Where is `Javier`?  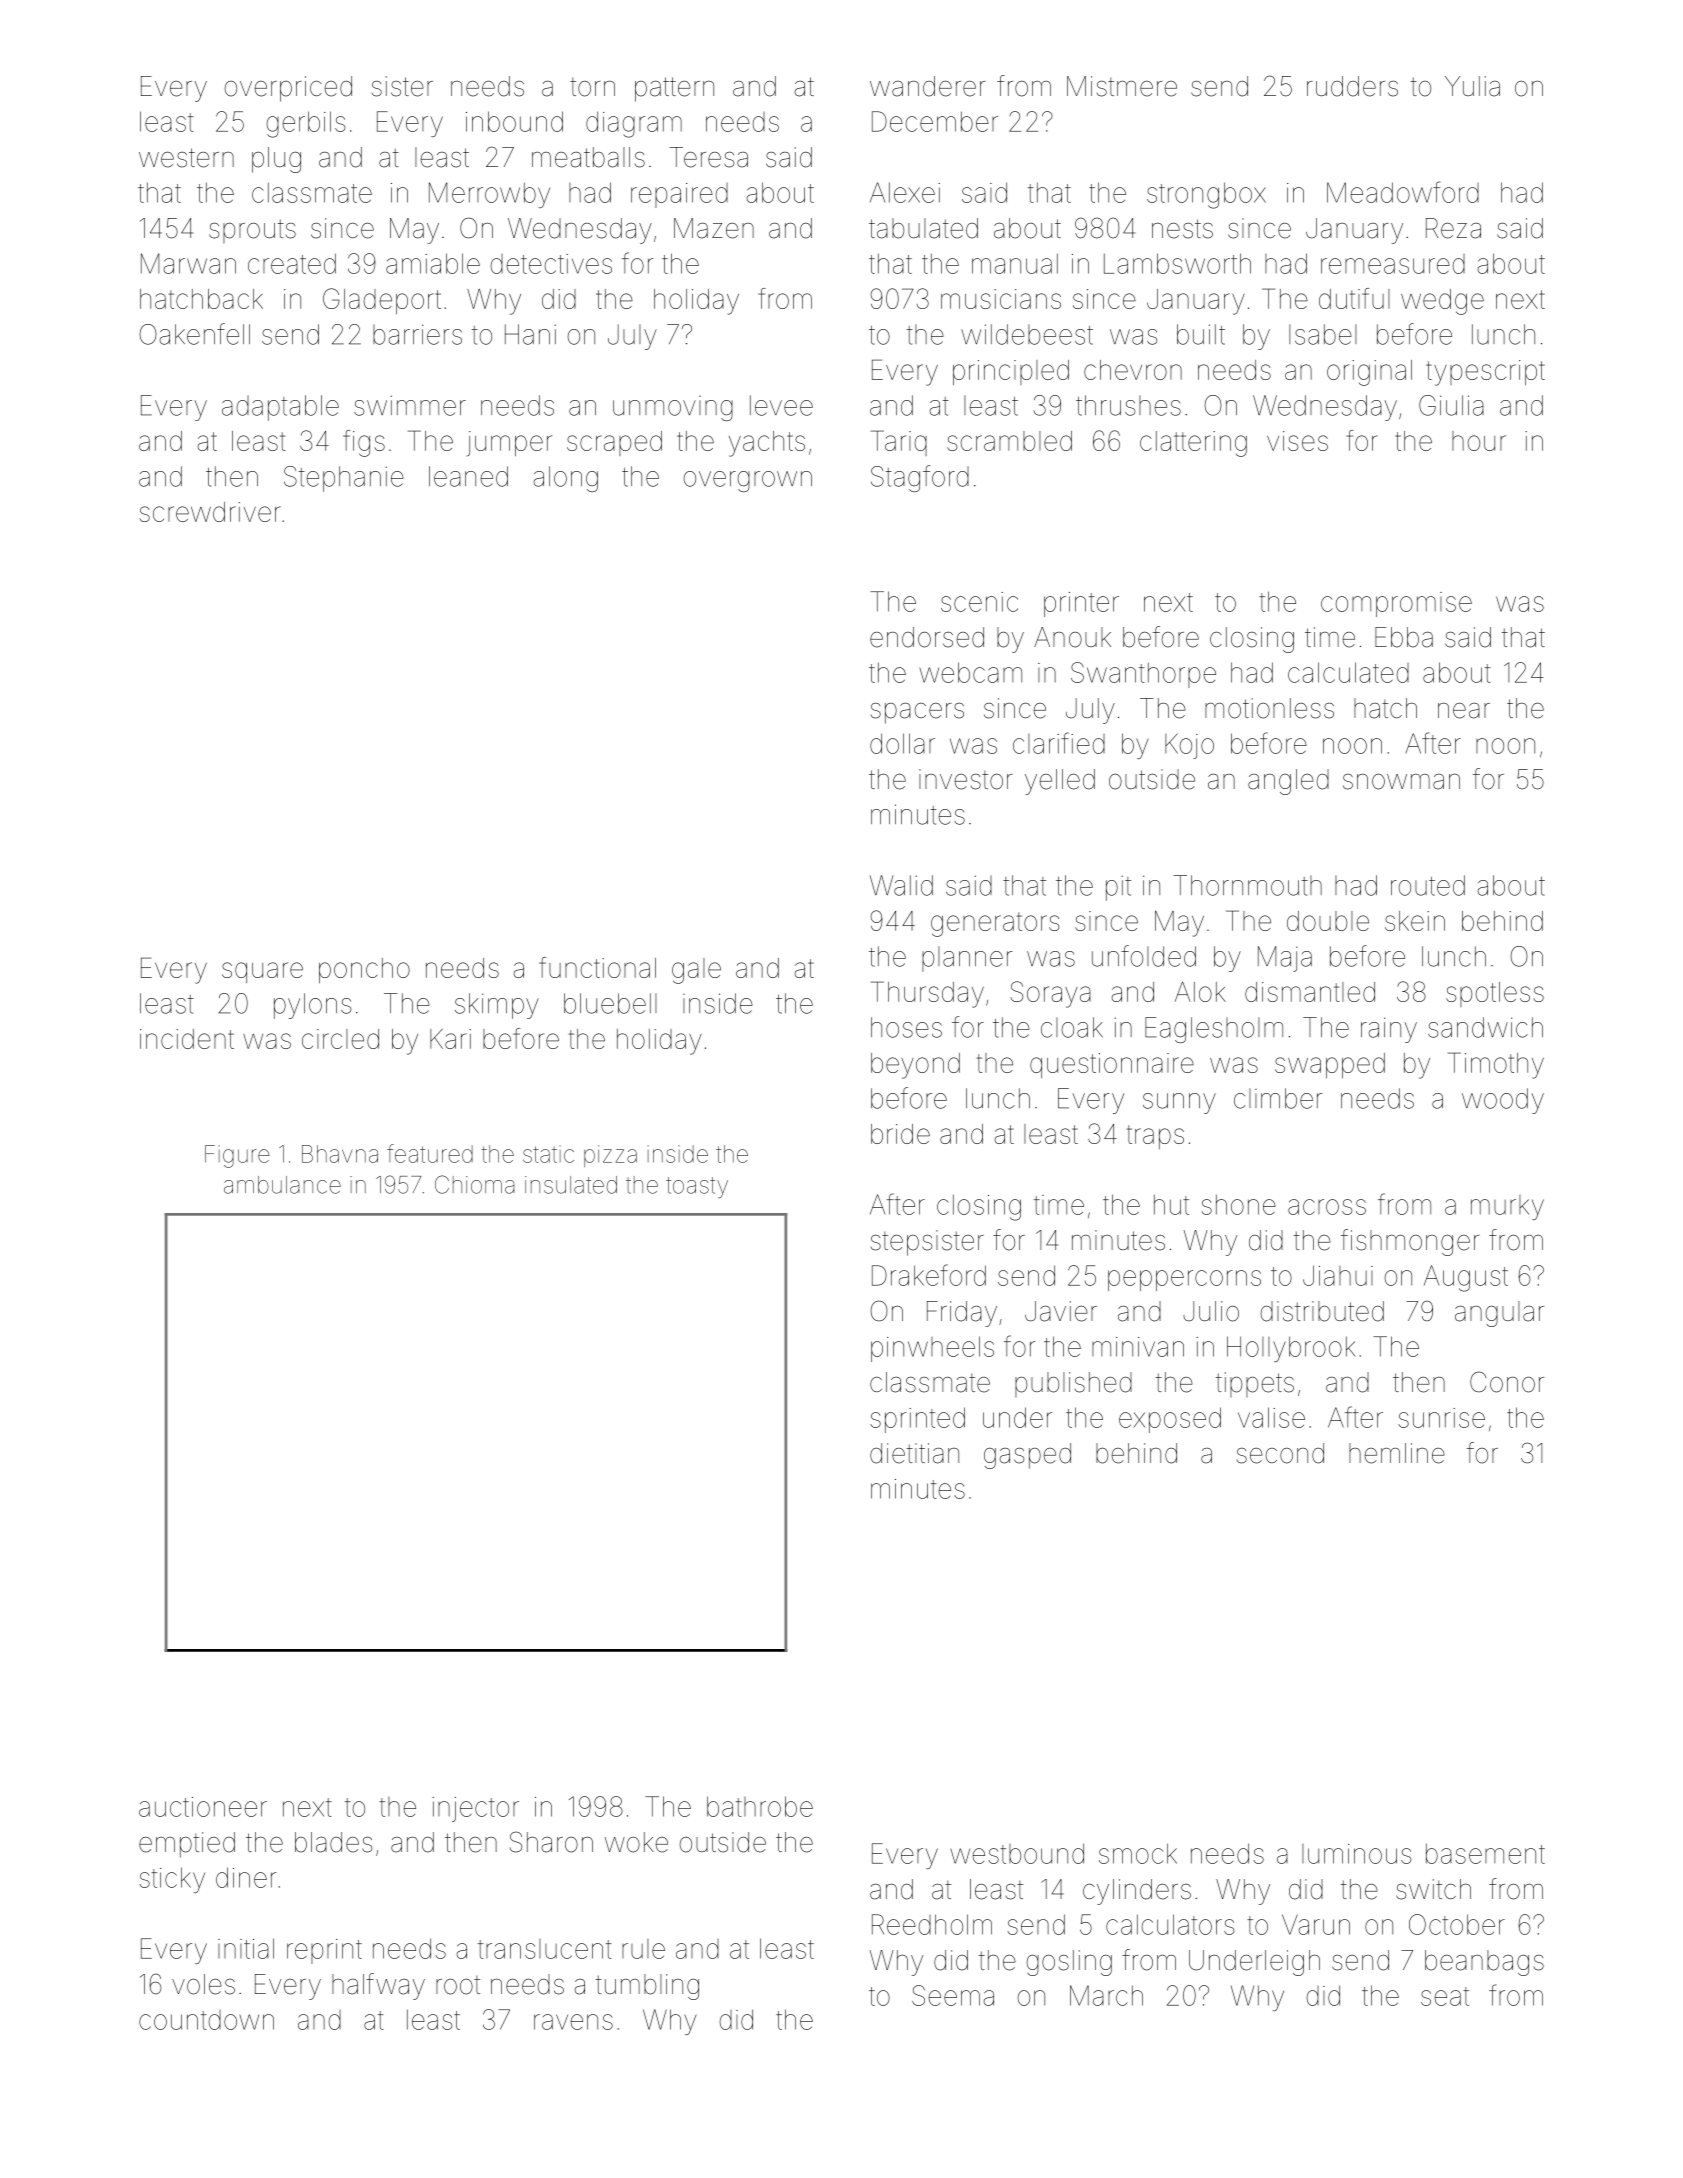
Javier is located at coordinates (1061, 1311).
